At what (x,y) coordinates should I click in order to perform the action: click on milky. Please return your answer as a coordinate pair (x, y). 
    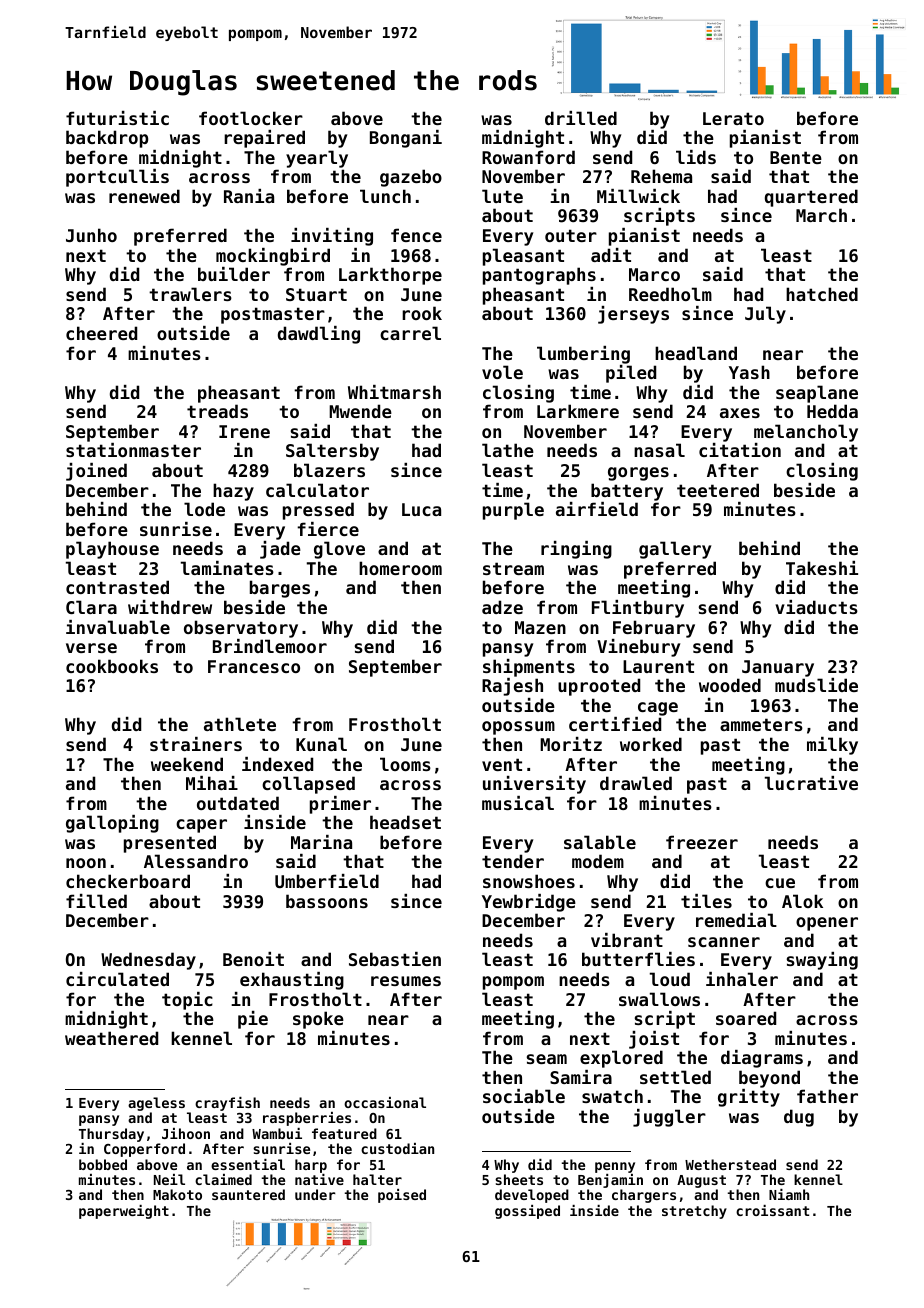
    Looking at the image, I should click on (832, 746).
